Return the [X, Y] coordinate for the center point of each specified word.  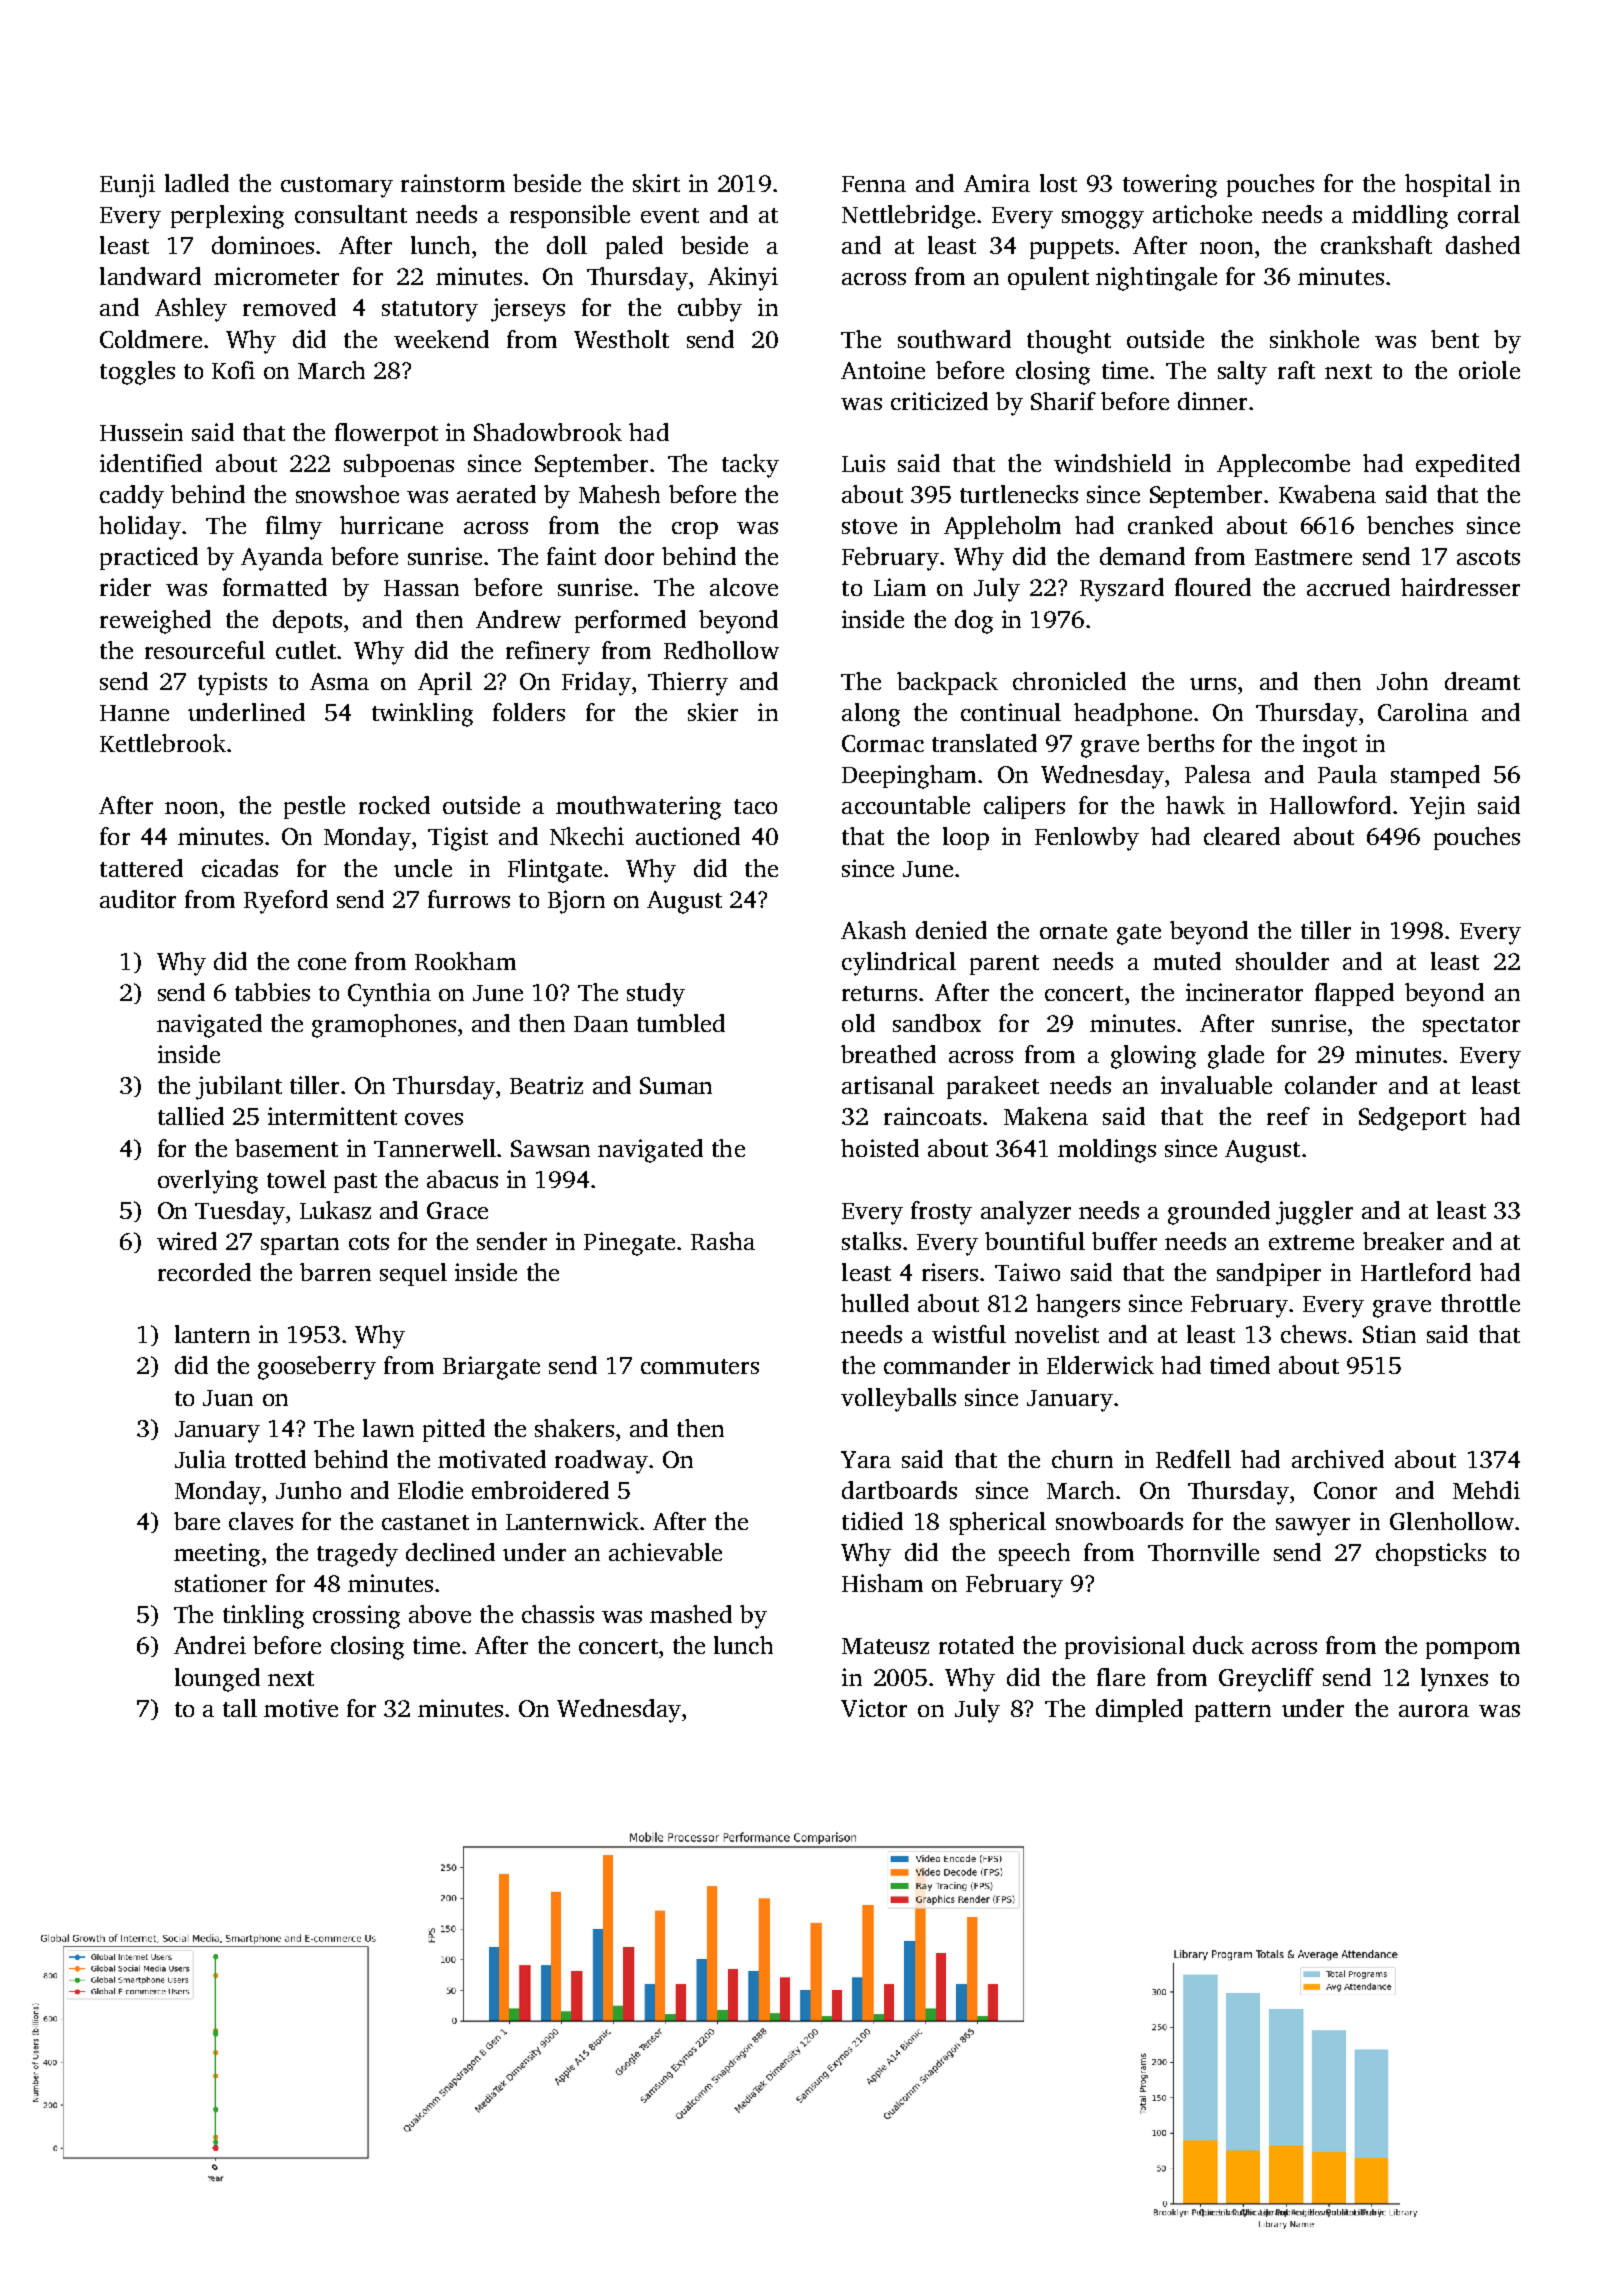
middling [1400, 217]
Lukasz [335, 1210]
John [1402, 681]
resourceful [205, 650]
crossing [356, 1617]
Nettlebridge [908, 217]
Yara [866, 1459]
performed [630, 621]
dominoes [263, 245]
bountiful [1035, 1241]
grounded [1219, 1213]
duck [1218, 1645]
